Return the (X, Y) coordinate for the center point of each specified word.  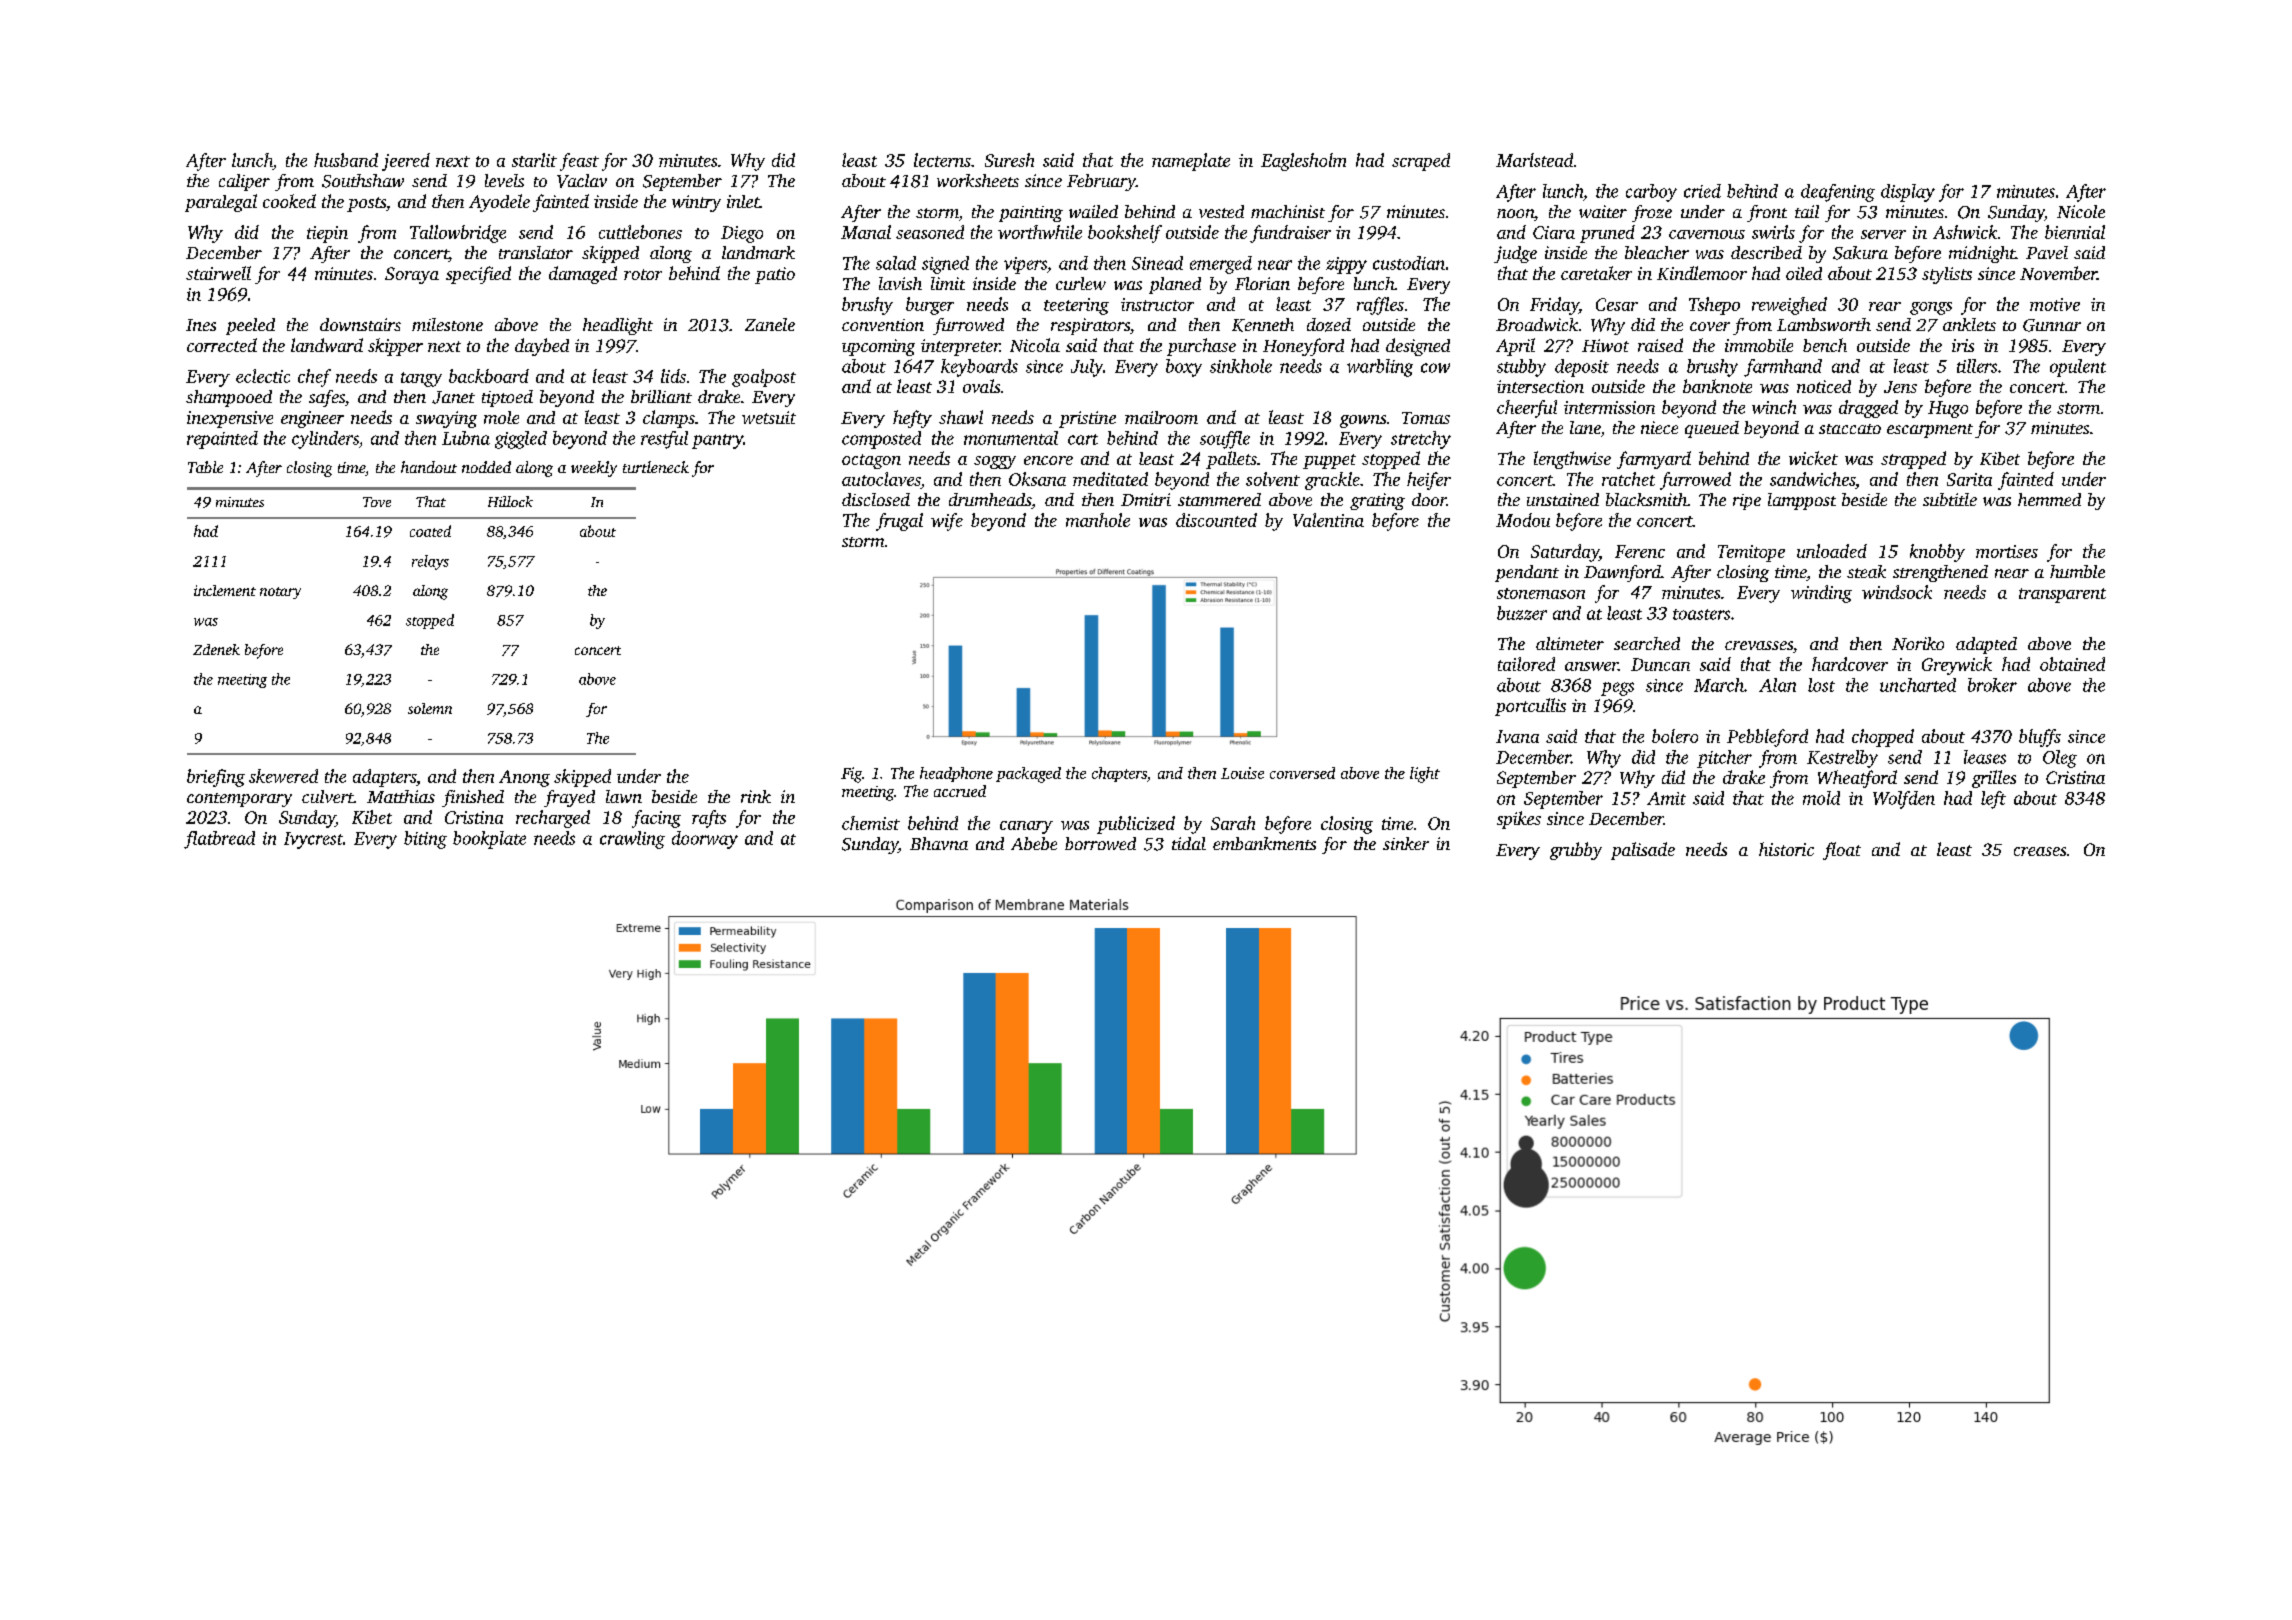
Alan (1777, 685)
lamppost (1802, 501)
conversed (1302, 773)
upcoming (878, 347)
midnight (1982, 254)
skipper (395, 347)
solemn (430, 708)
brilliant (661, 396)
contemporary (239, 800)
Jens (1900, 387)
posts (366, 204)
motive (2055, 304)
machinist (1288, 211)
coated (430, 531)
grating (1377, 501)
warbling (1380, 368)
